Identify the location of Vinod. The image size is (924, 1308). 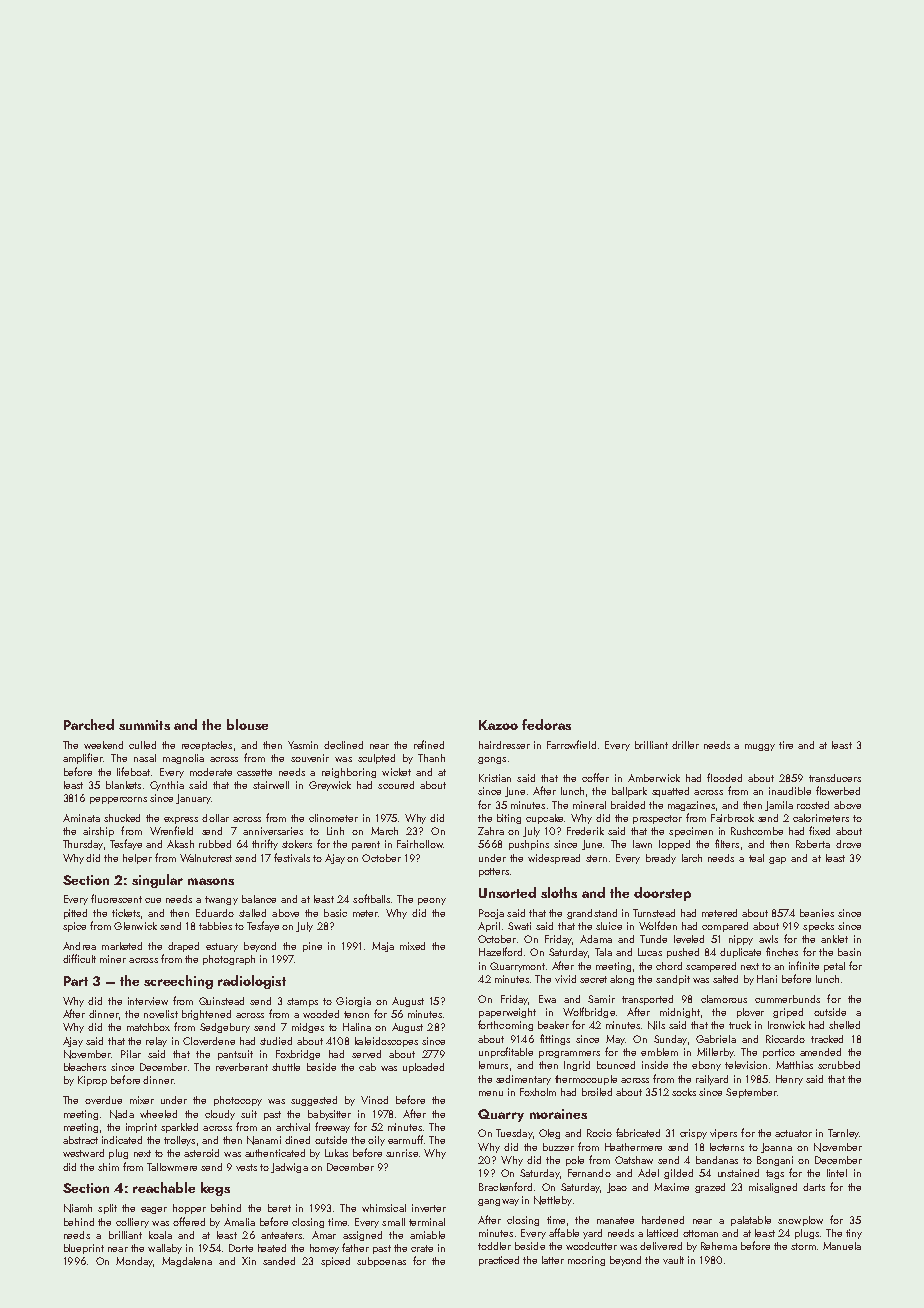
(374, 1100).
